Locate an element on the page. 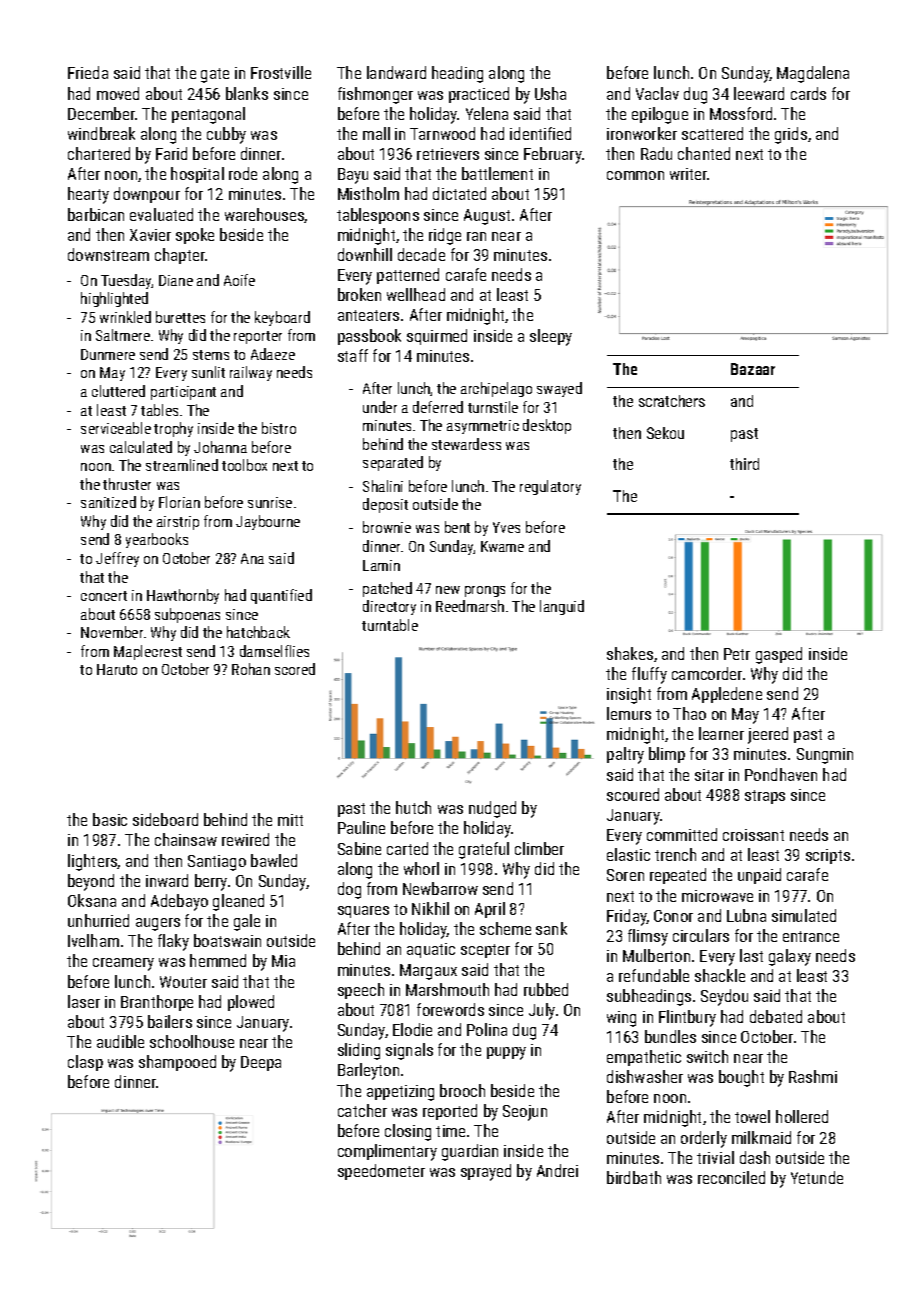 The image size is (924, 1308). staff is located at coordinates (353, 355).
